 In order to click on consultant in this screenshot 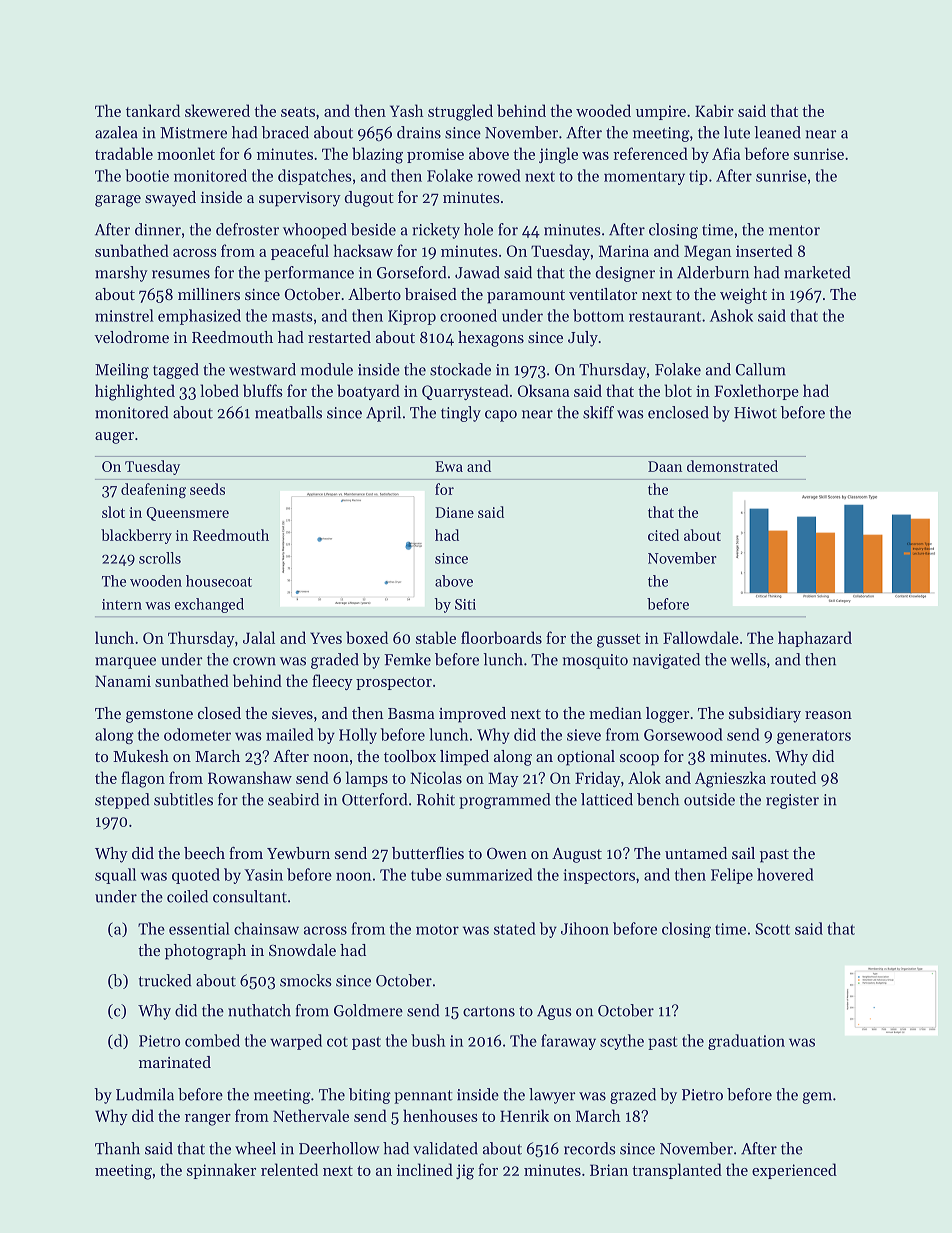, I will do `click(250, 896)`.
